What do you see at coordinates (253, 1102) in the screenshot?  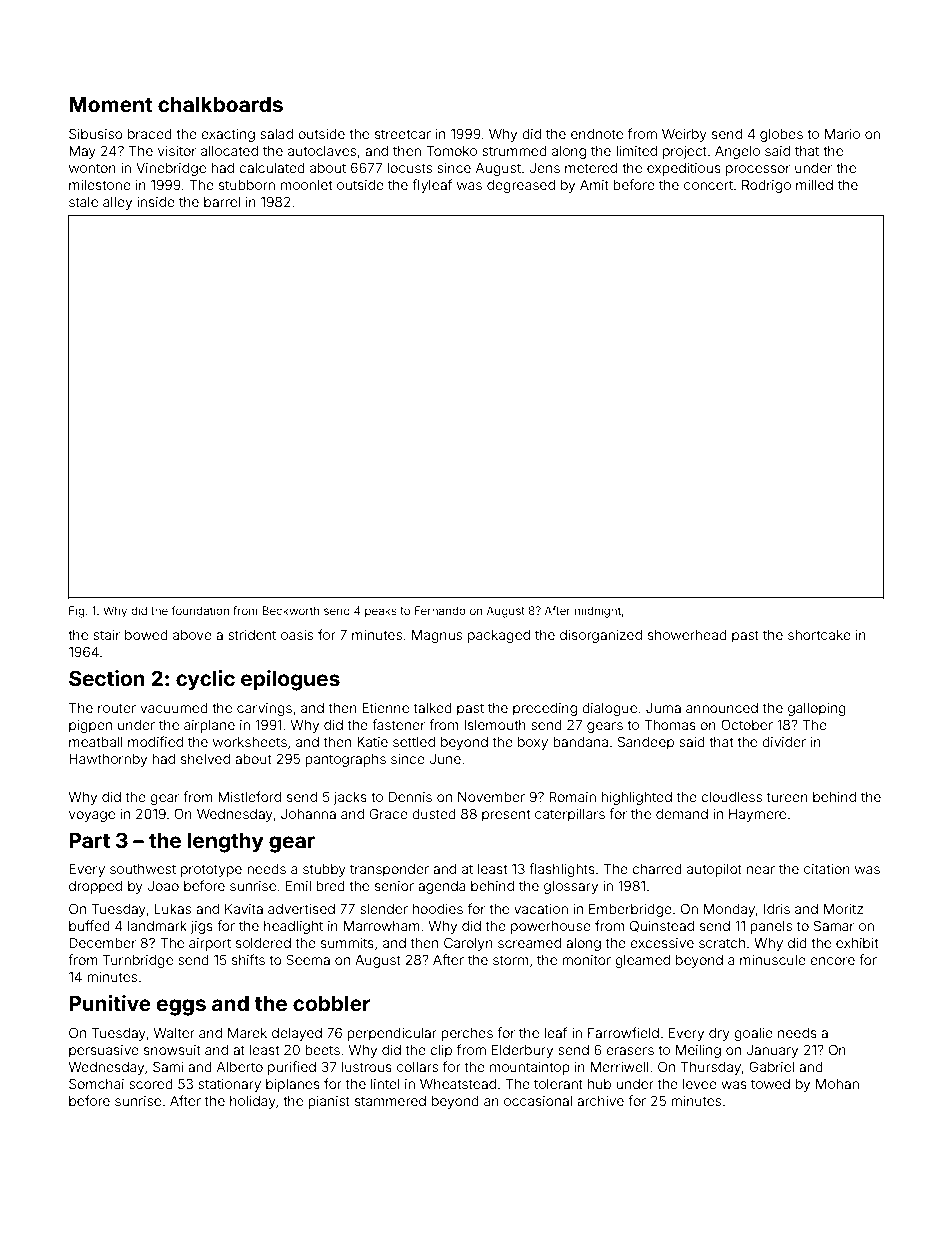 I see `holiday` at bounding box center [253, 1102].
